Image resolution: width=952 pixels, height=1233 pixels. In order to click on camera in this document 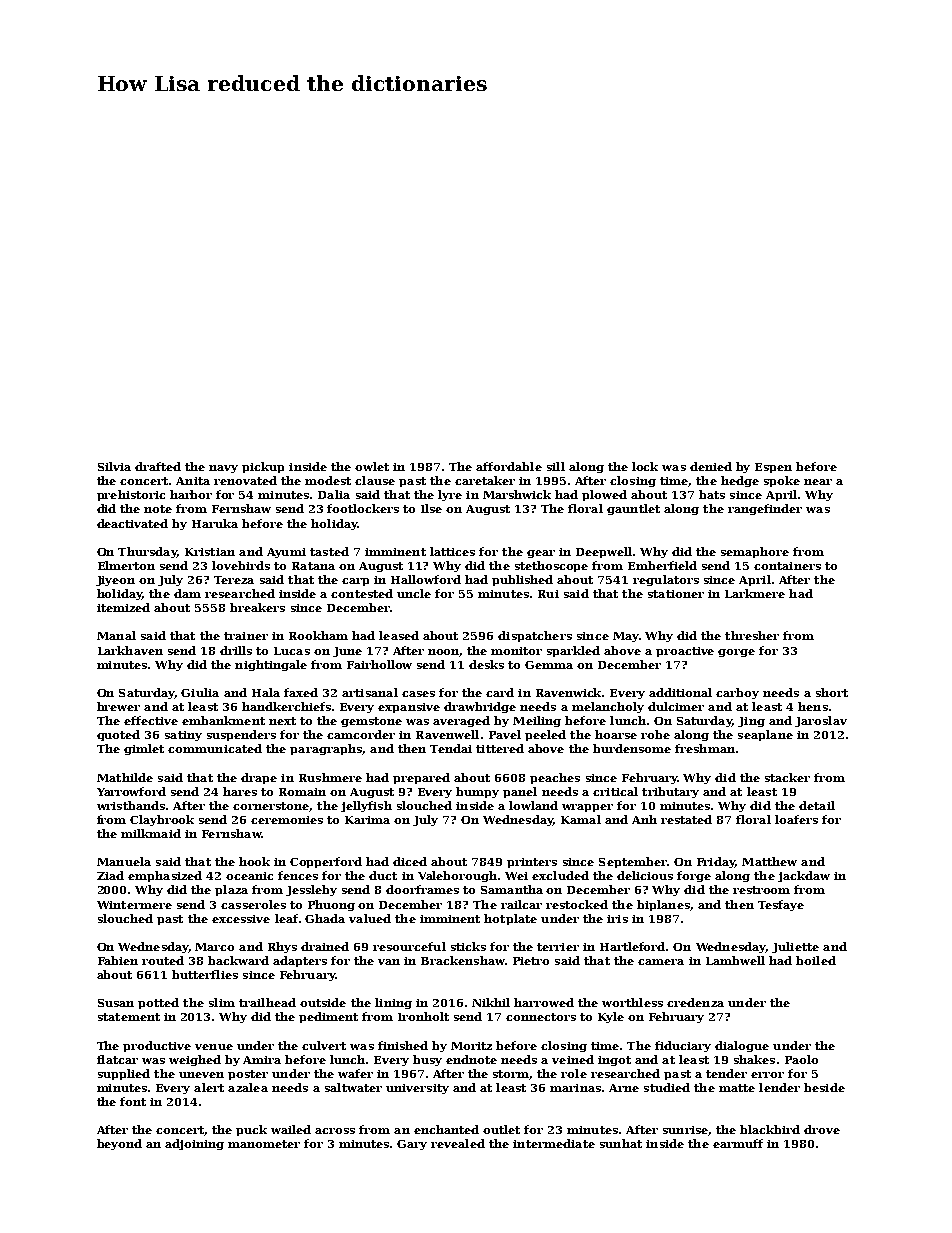, I will do `click(661, 962)`.
